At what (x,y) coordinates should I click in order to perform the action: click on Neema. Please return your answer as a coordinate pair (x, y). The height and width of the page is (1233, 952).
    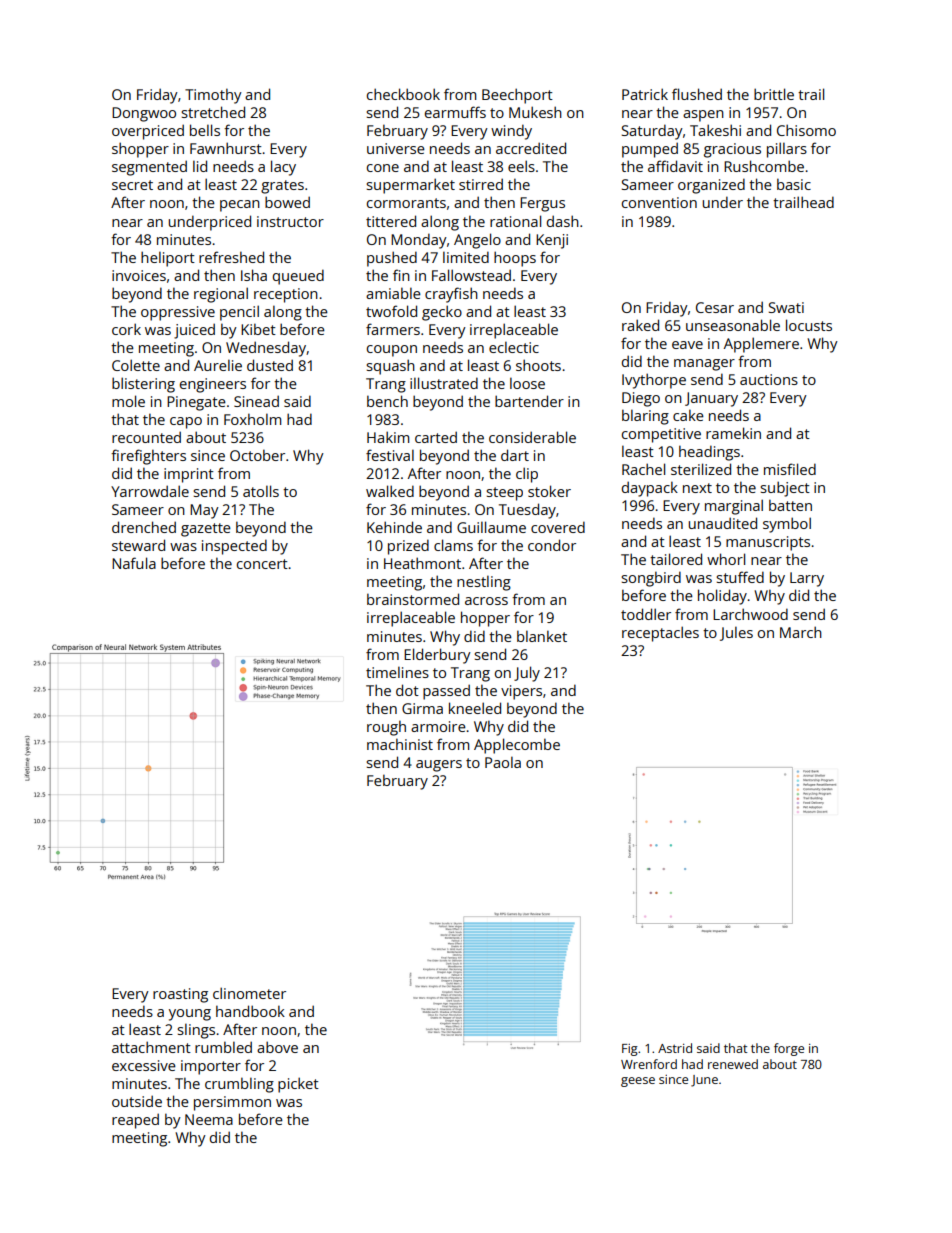
    Looking at the image, I should click on (209, 1119).
